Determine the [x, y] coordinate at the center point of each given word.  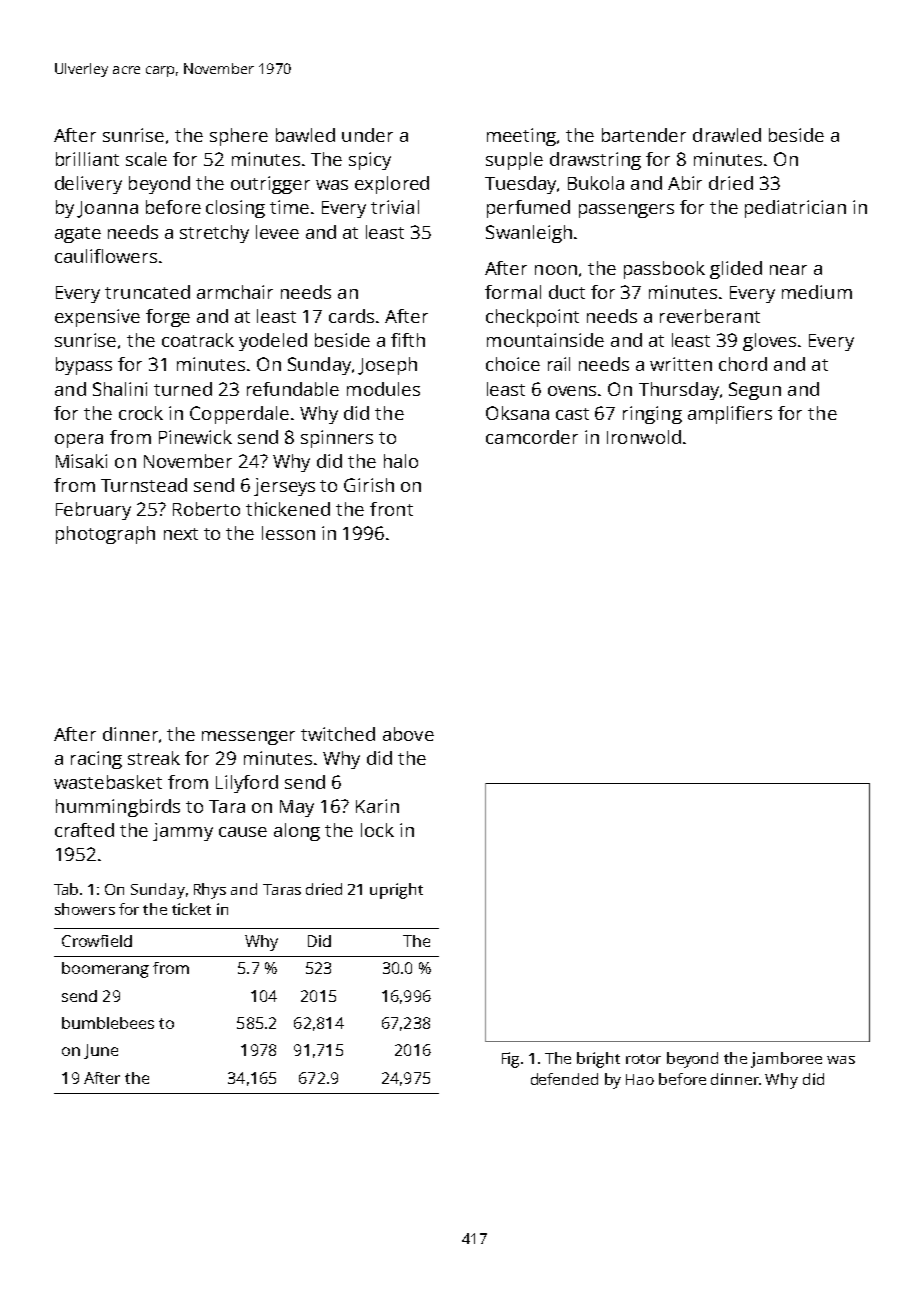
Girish [369, 485]
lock [377, 830]
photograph [105, 535]
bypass [84, 366]
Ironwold [644, 437]
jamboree [786, 1060]
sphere [239, 137]
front [391, 509]
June [101, 1051]
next [181, 534]
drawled [727, 135]
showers [85, 909]
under [367, 135]
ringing [652, 415]
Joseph [387, 366]
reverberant [710, 316]
